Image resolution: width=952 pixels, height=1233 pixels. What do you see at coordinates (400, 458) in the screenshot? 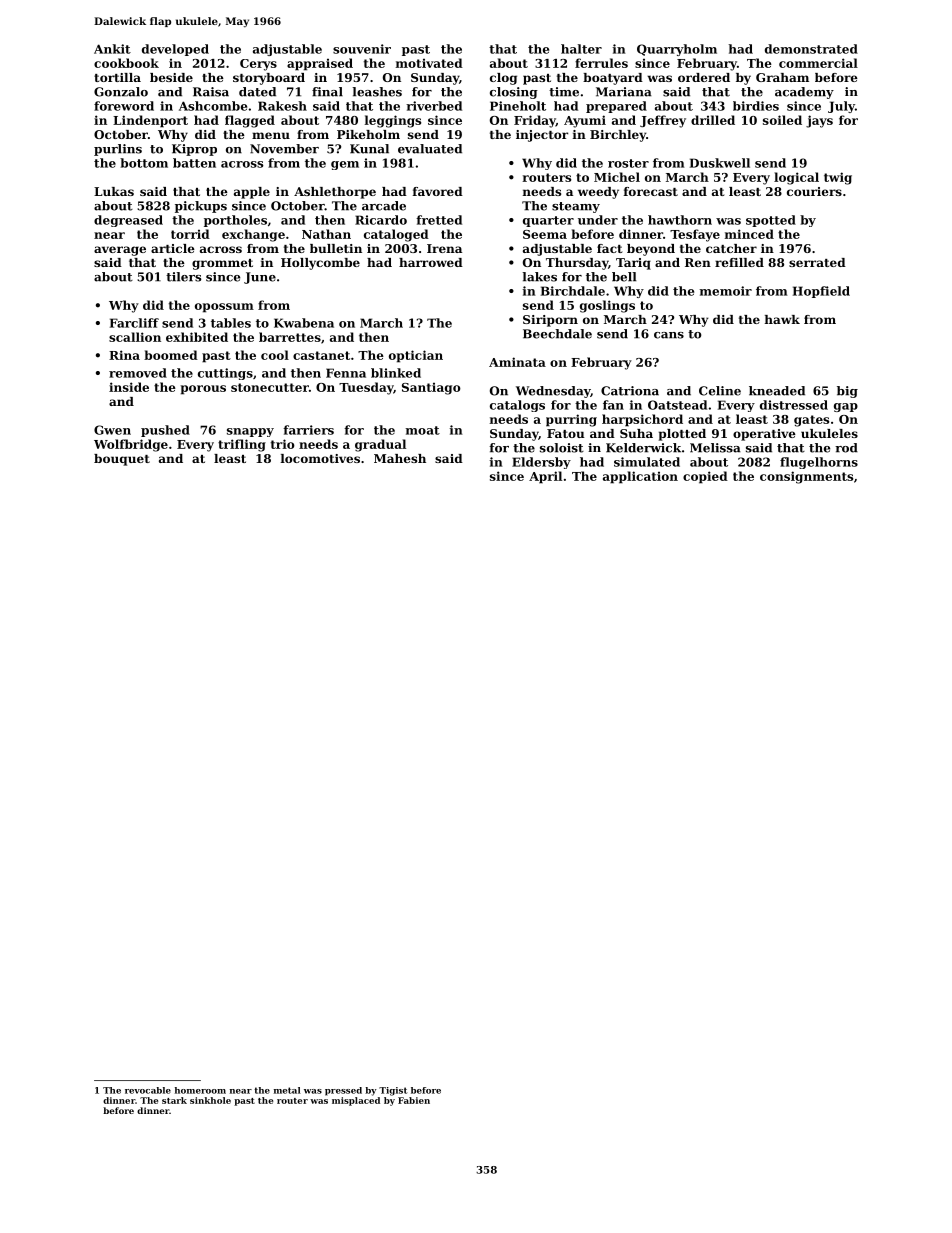
I see `Mahesh` at bounding box center [400, 458].
